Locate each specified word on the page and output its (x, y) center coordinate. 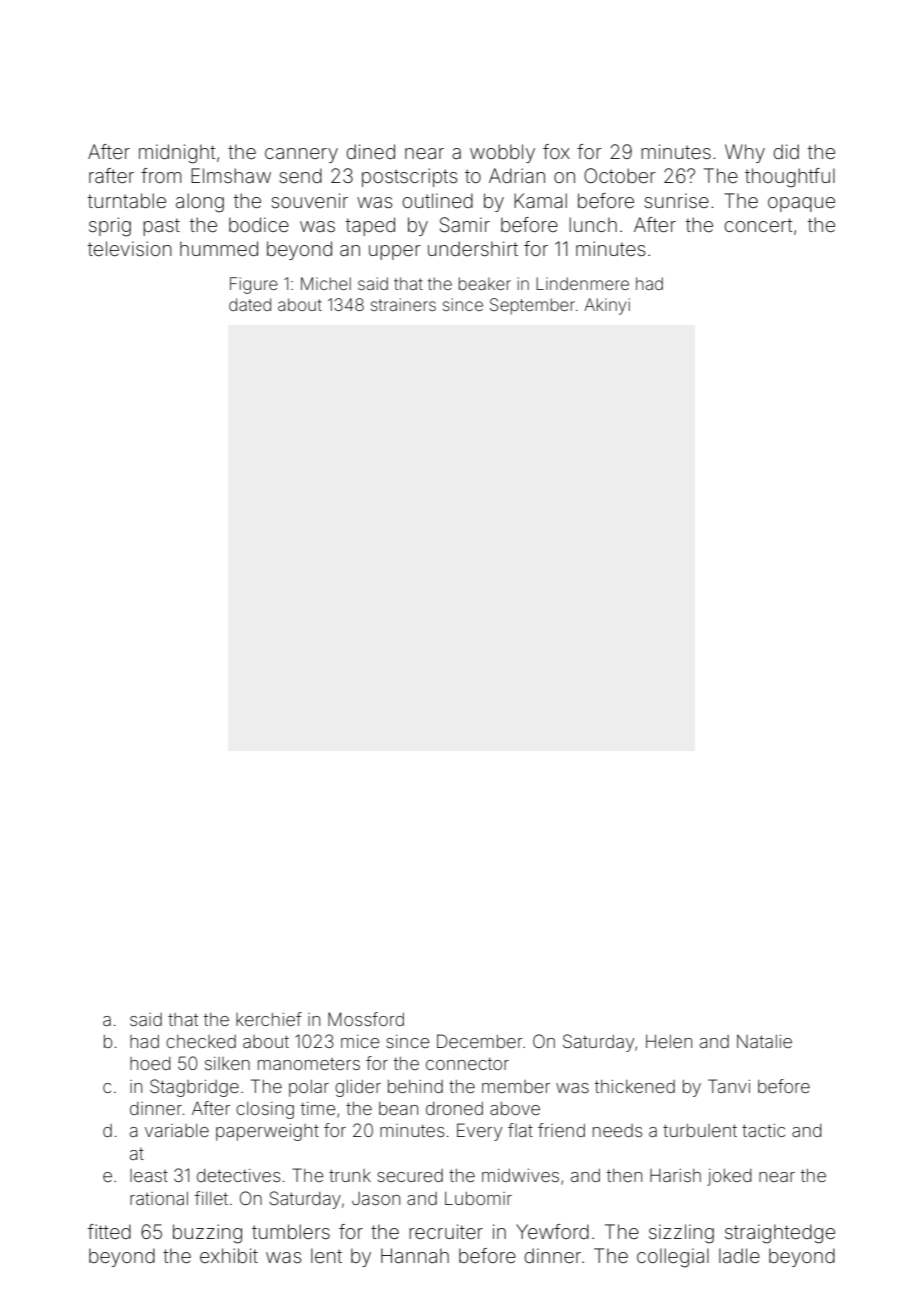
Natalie (764, 1041)
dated (250, 304)
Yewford (552, 1231)
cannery (301, 155)
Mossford (366, 1019)
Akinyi (607, 306)
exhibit (229, 1255)
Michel (326, 283)
